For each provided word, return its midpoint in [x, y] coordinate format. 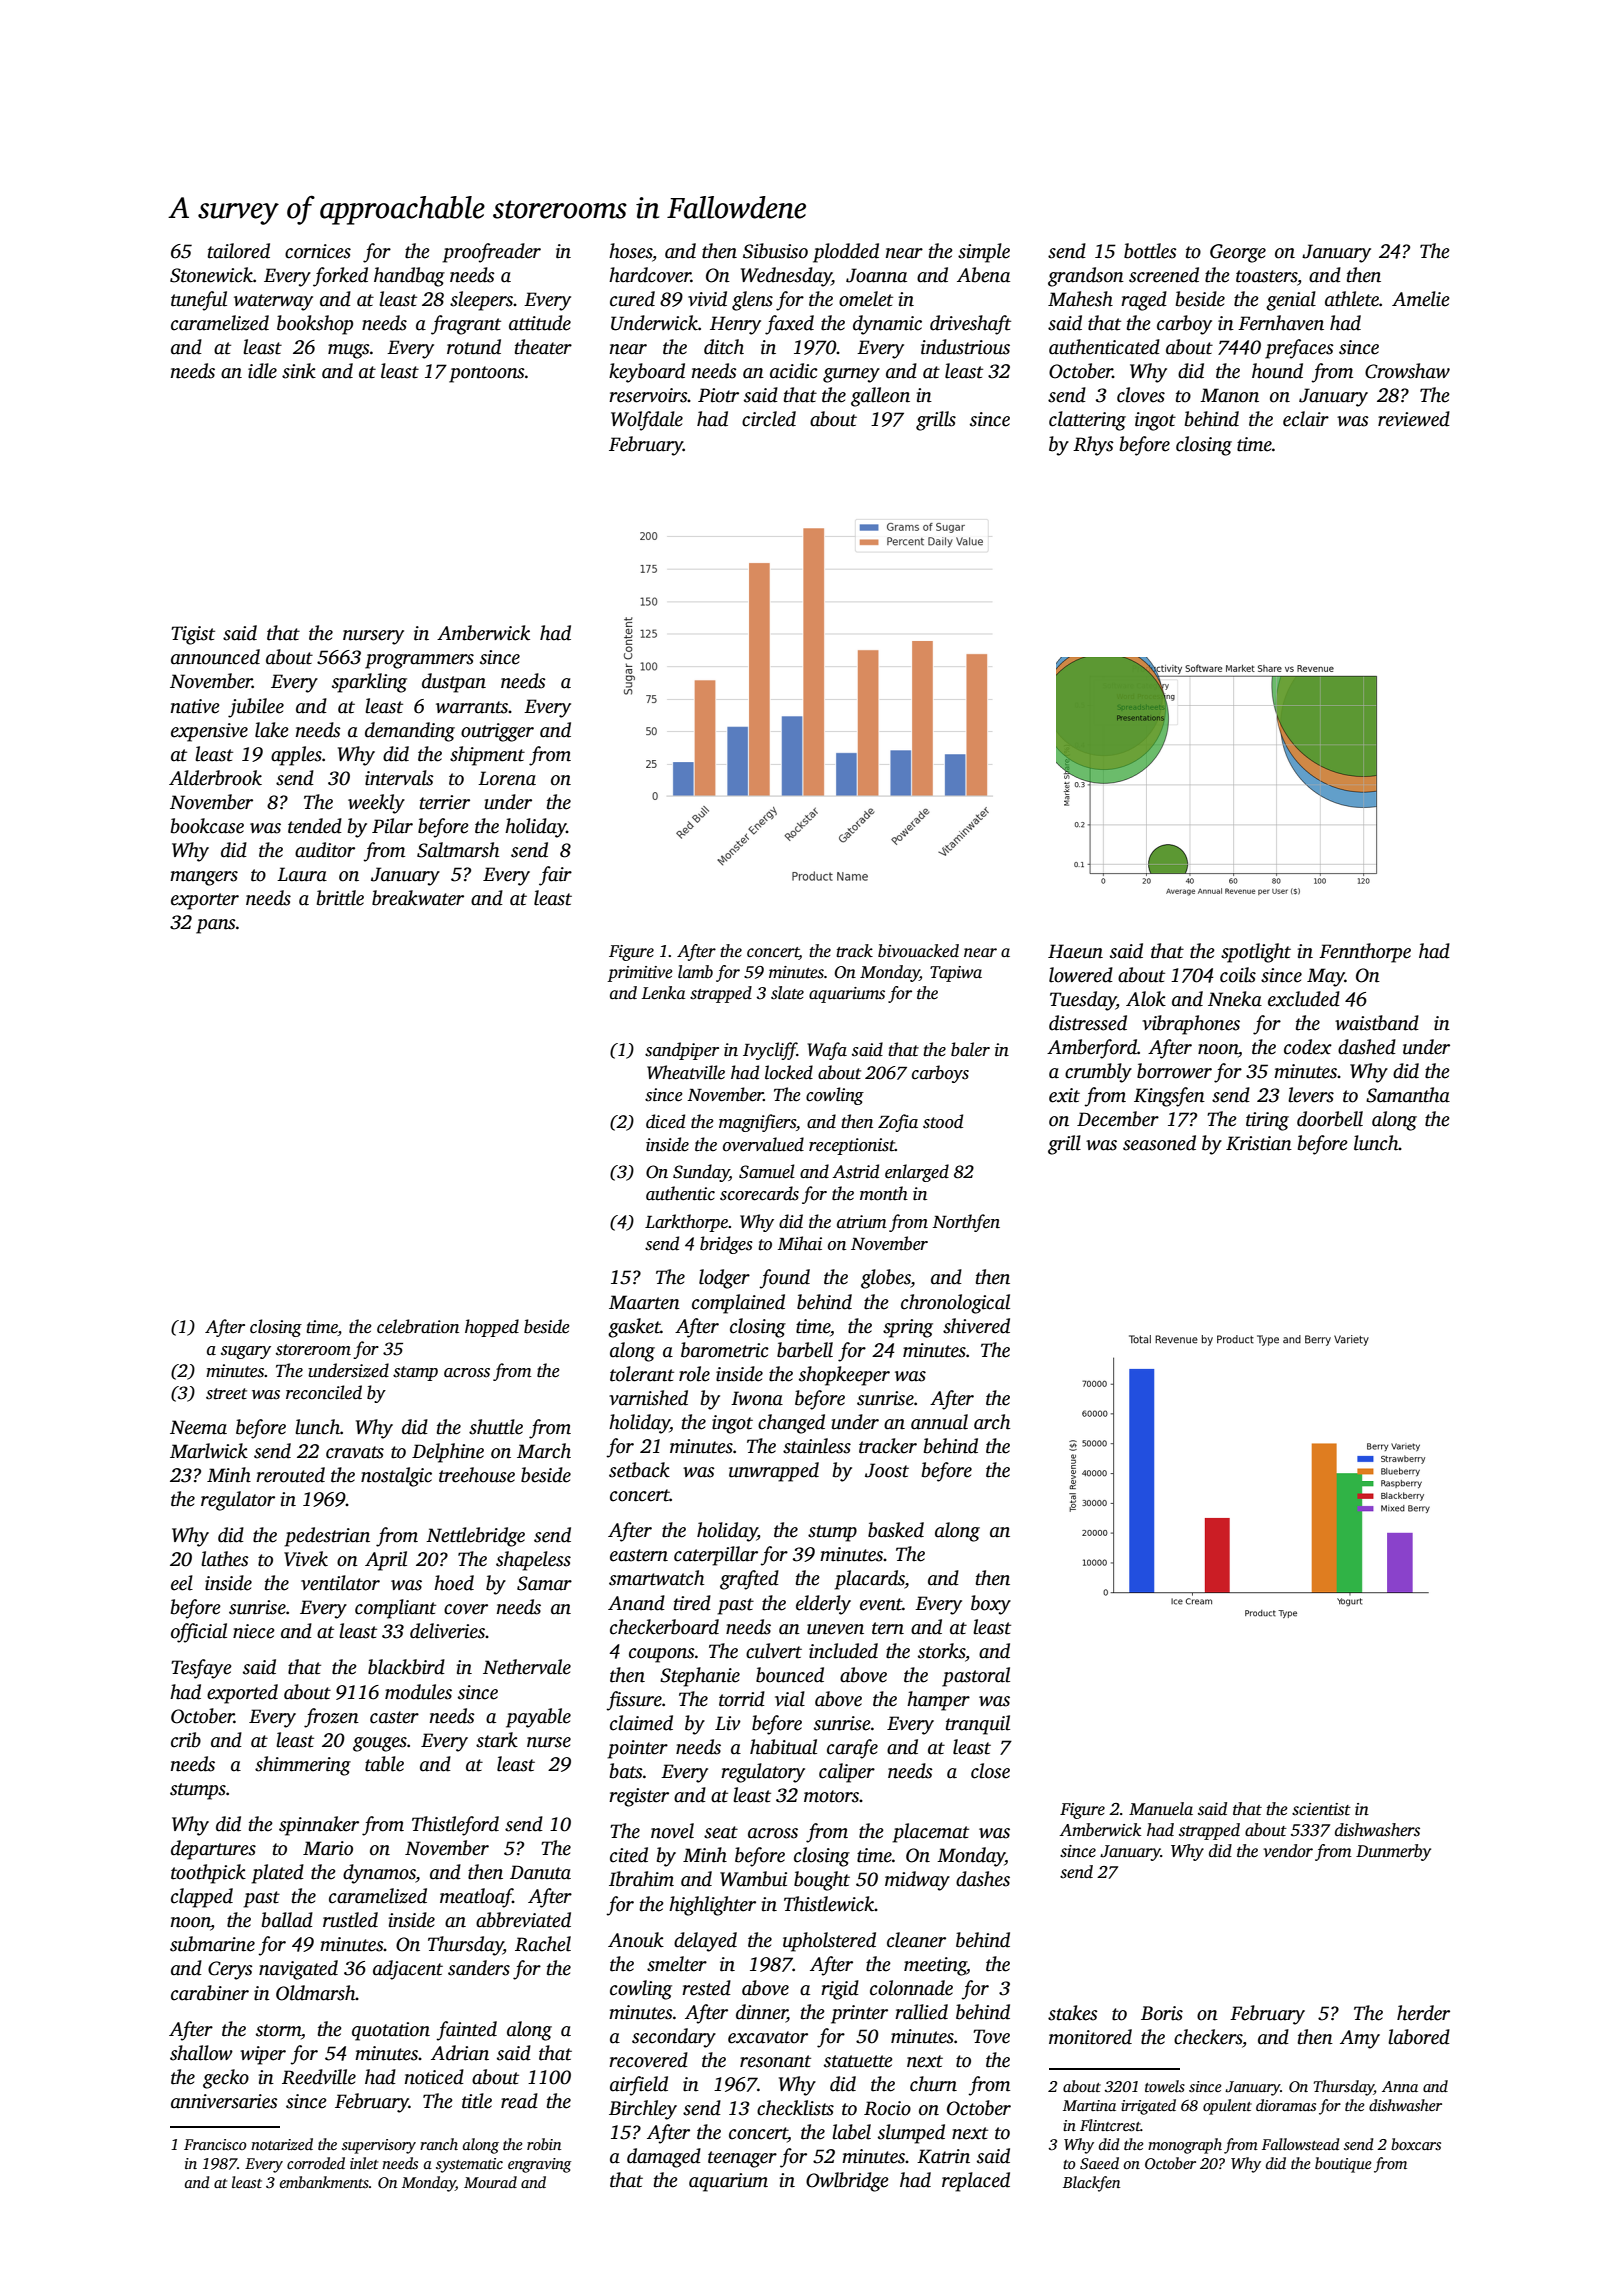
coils [1238, 975]
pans [216, 926]
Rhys [1093, 446]
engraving [539, 2165]
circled [769, 419]
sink [299, 371]
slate [787, 993]
